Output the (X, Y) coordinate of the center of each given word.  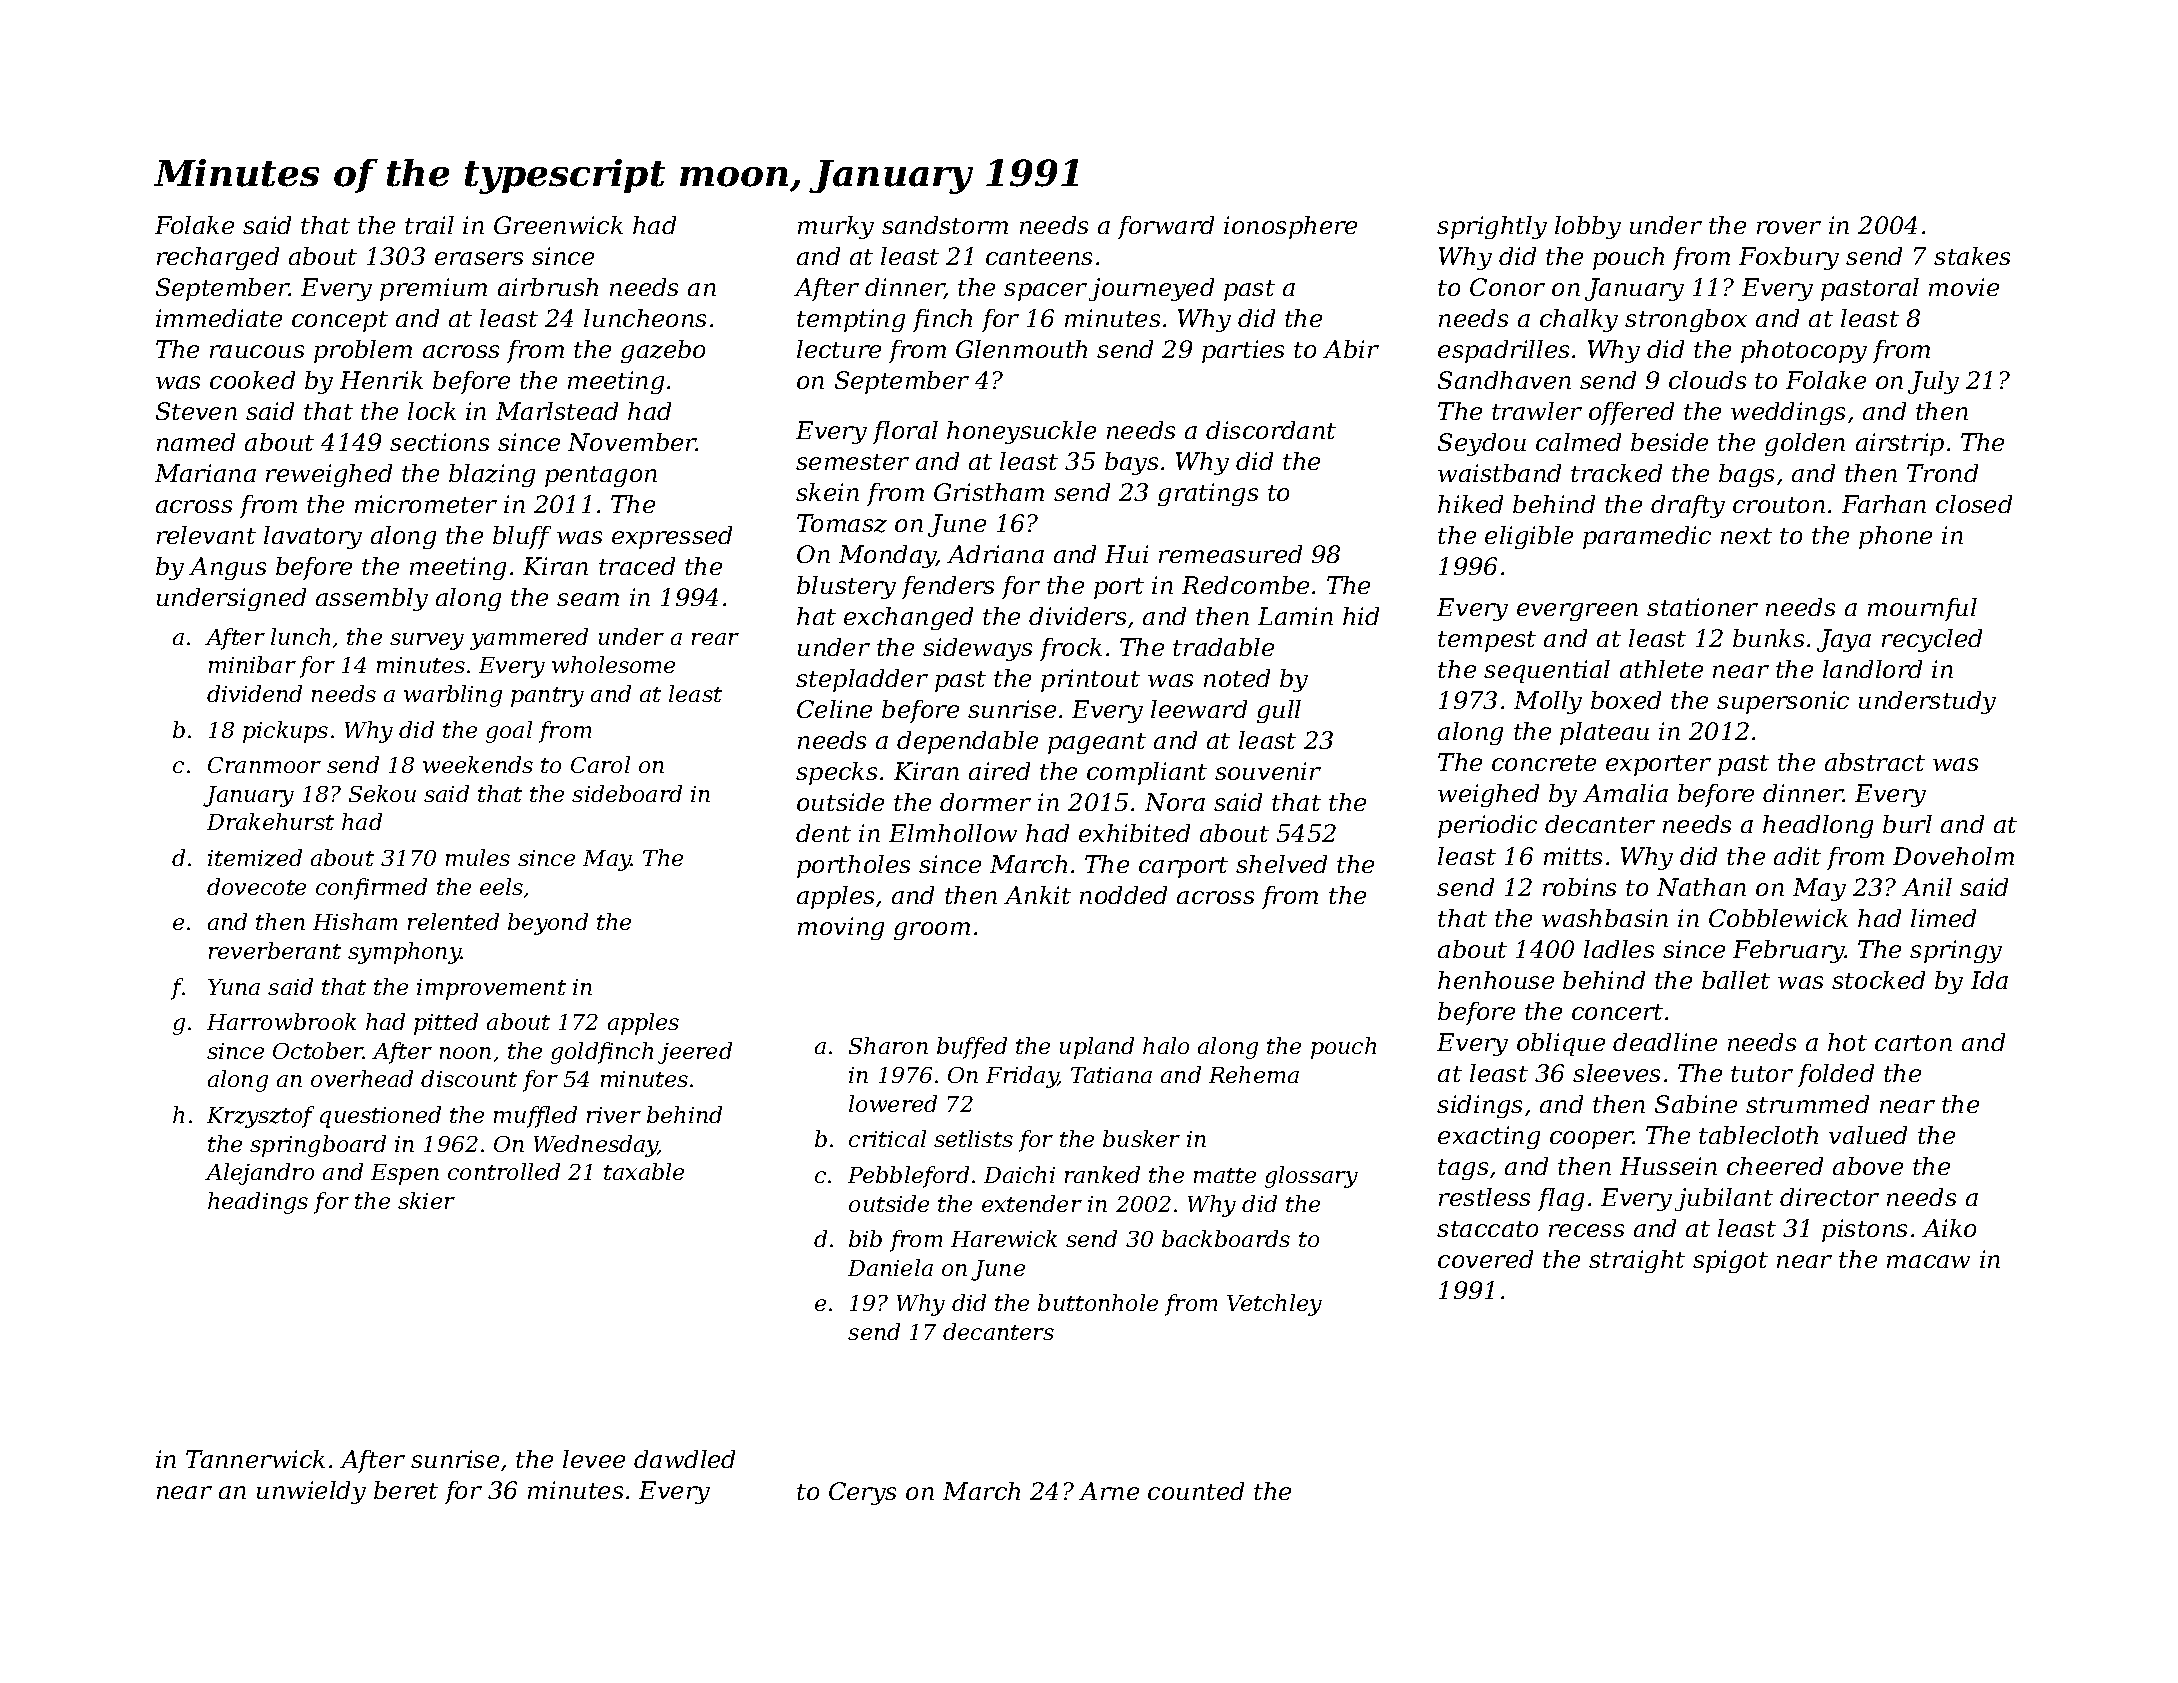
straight (1637, 1261)
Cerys (862, 1493)
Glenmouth (1021, 349)
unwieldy (311, 1492)
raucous (257, 351)
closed (1974, 504)
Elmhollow (953, 833)
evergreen (1577, 612)
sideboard (627, 793)
